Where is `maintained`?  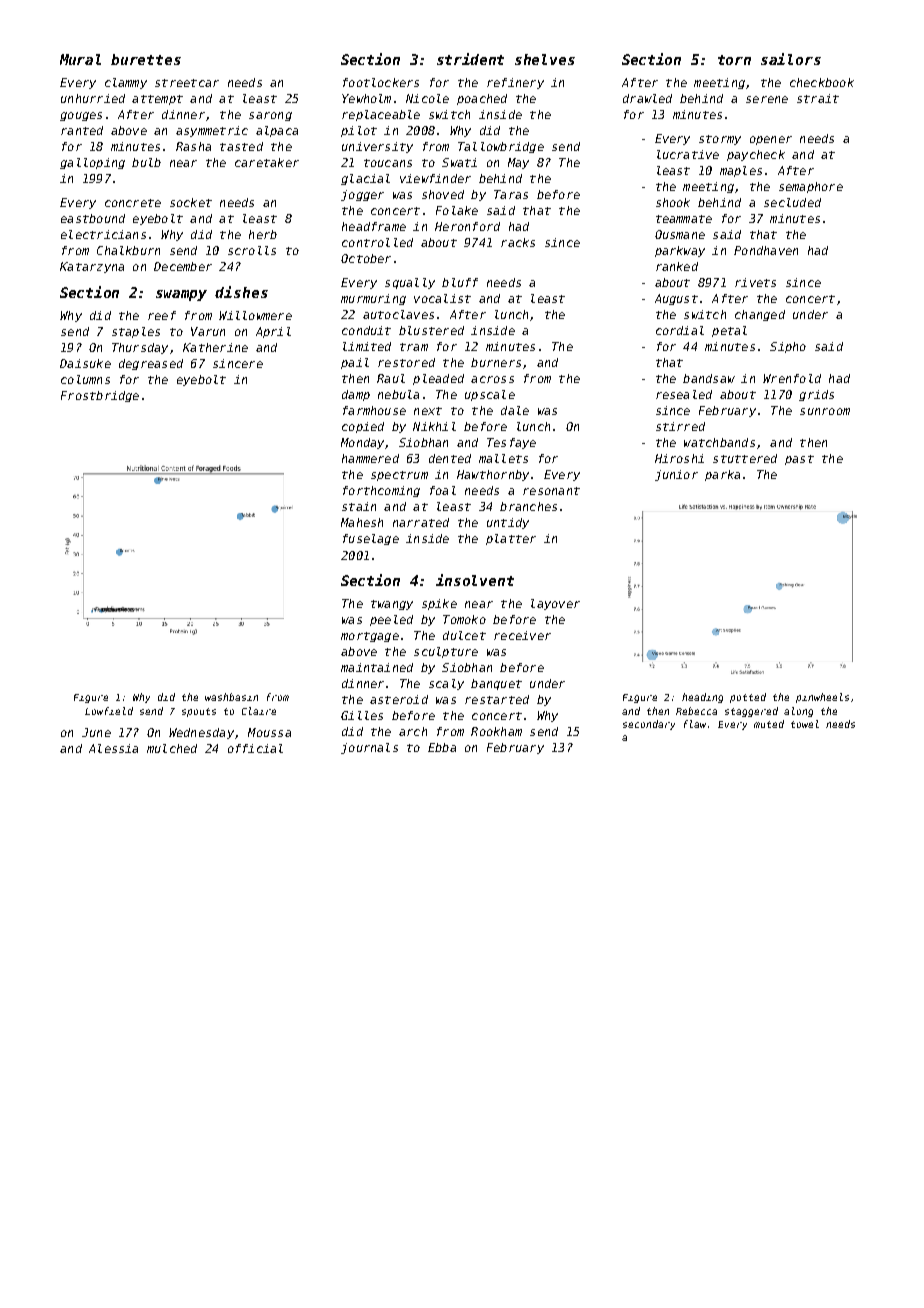 maintained is located at coordinates (377, 667).
